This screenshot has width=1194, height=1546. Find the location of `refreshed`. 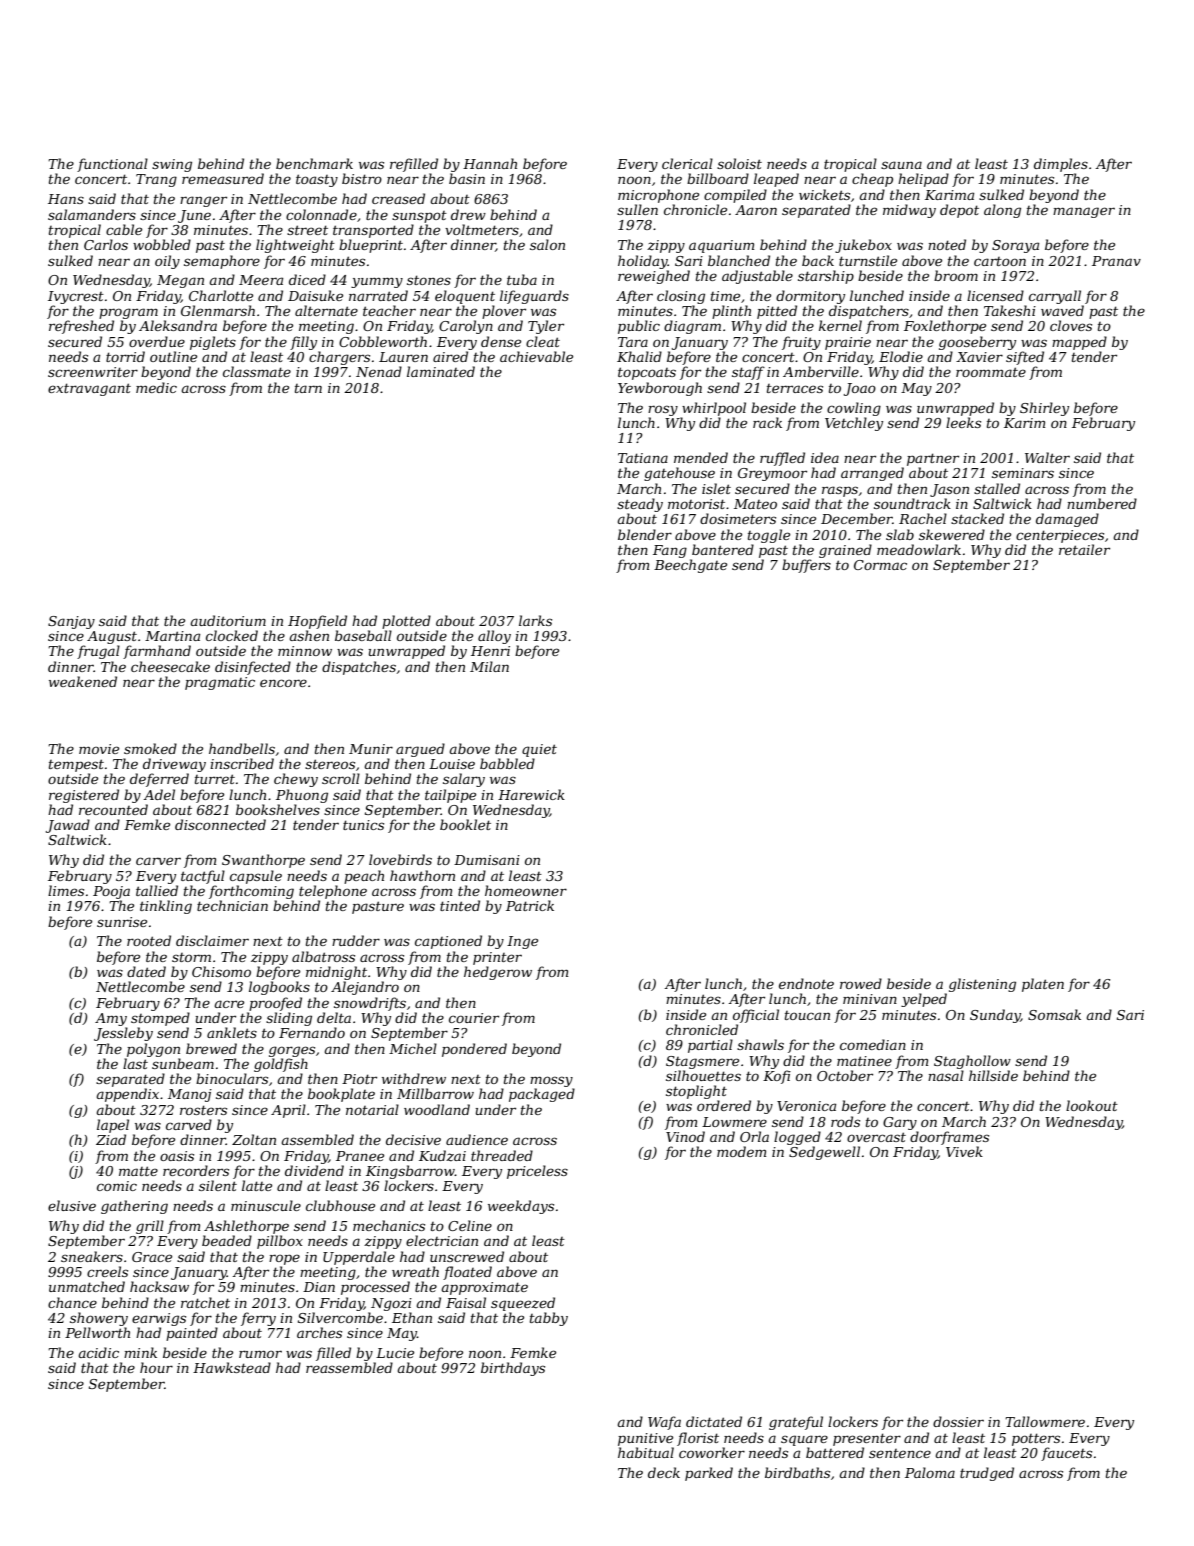

refreshed is located at coordinates (81, 327).
